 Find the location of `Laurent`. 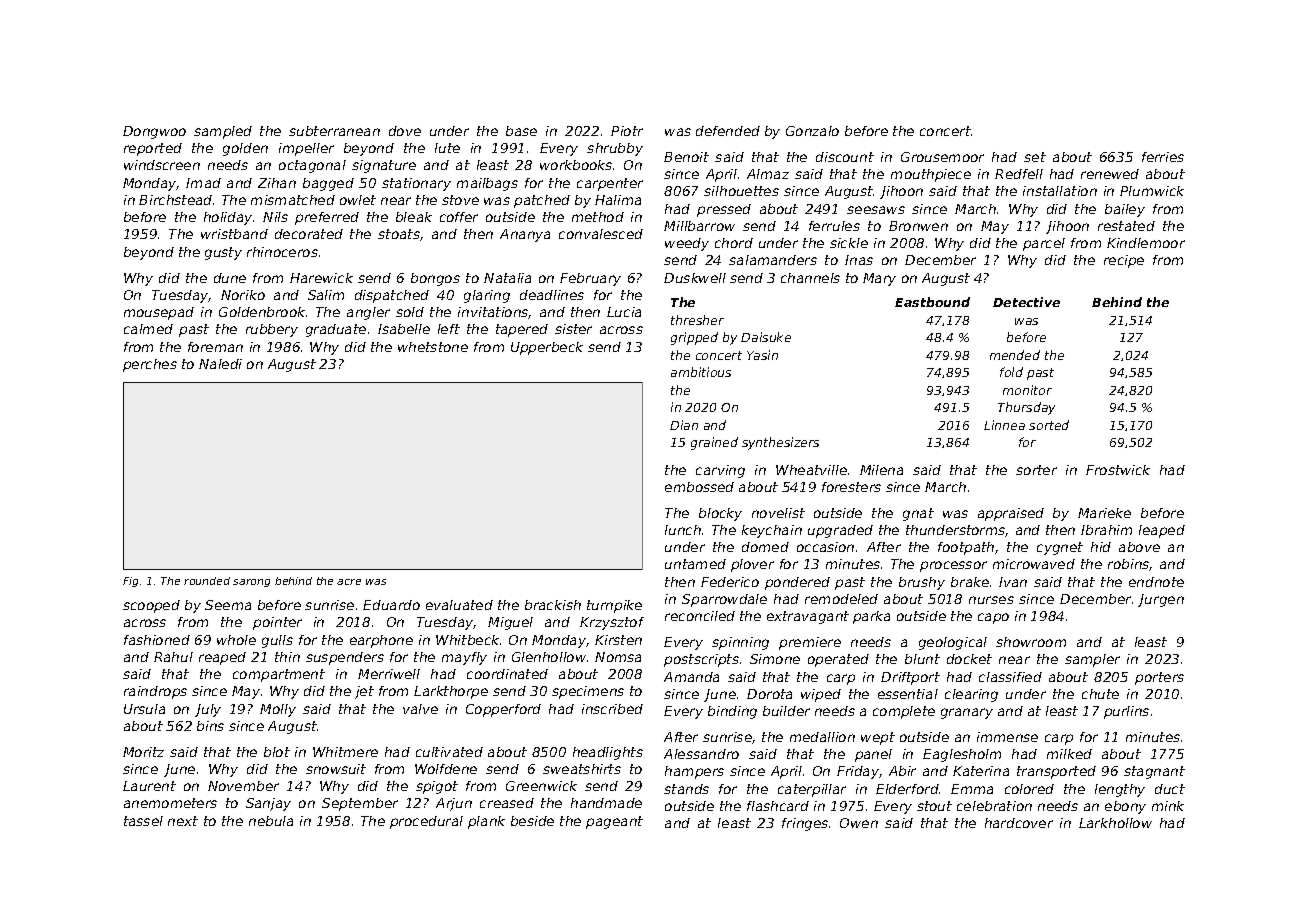

Laurent is located at coordinates (149, 786).
